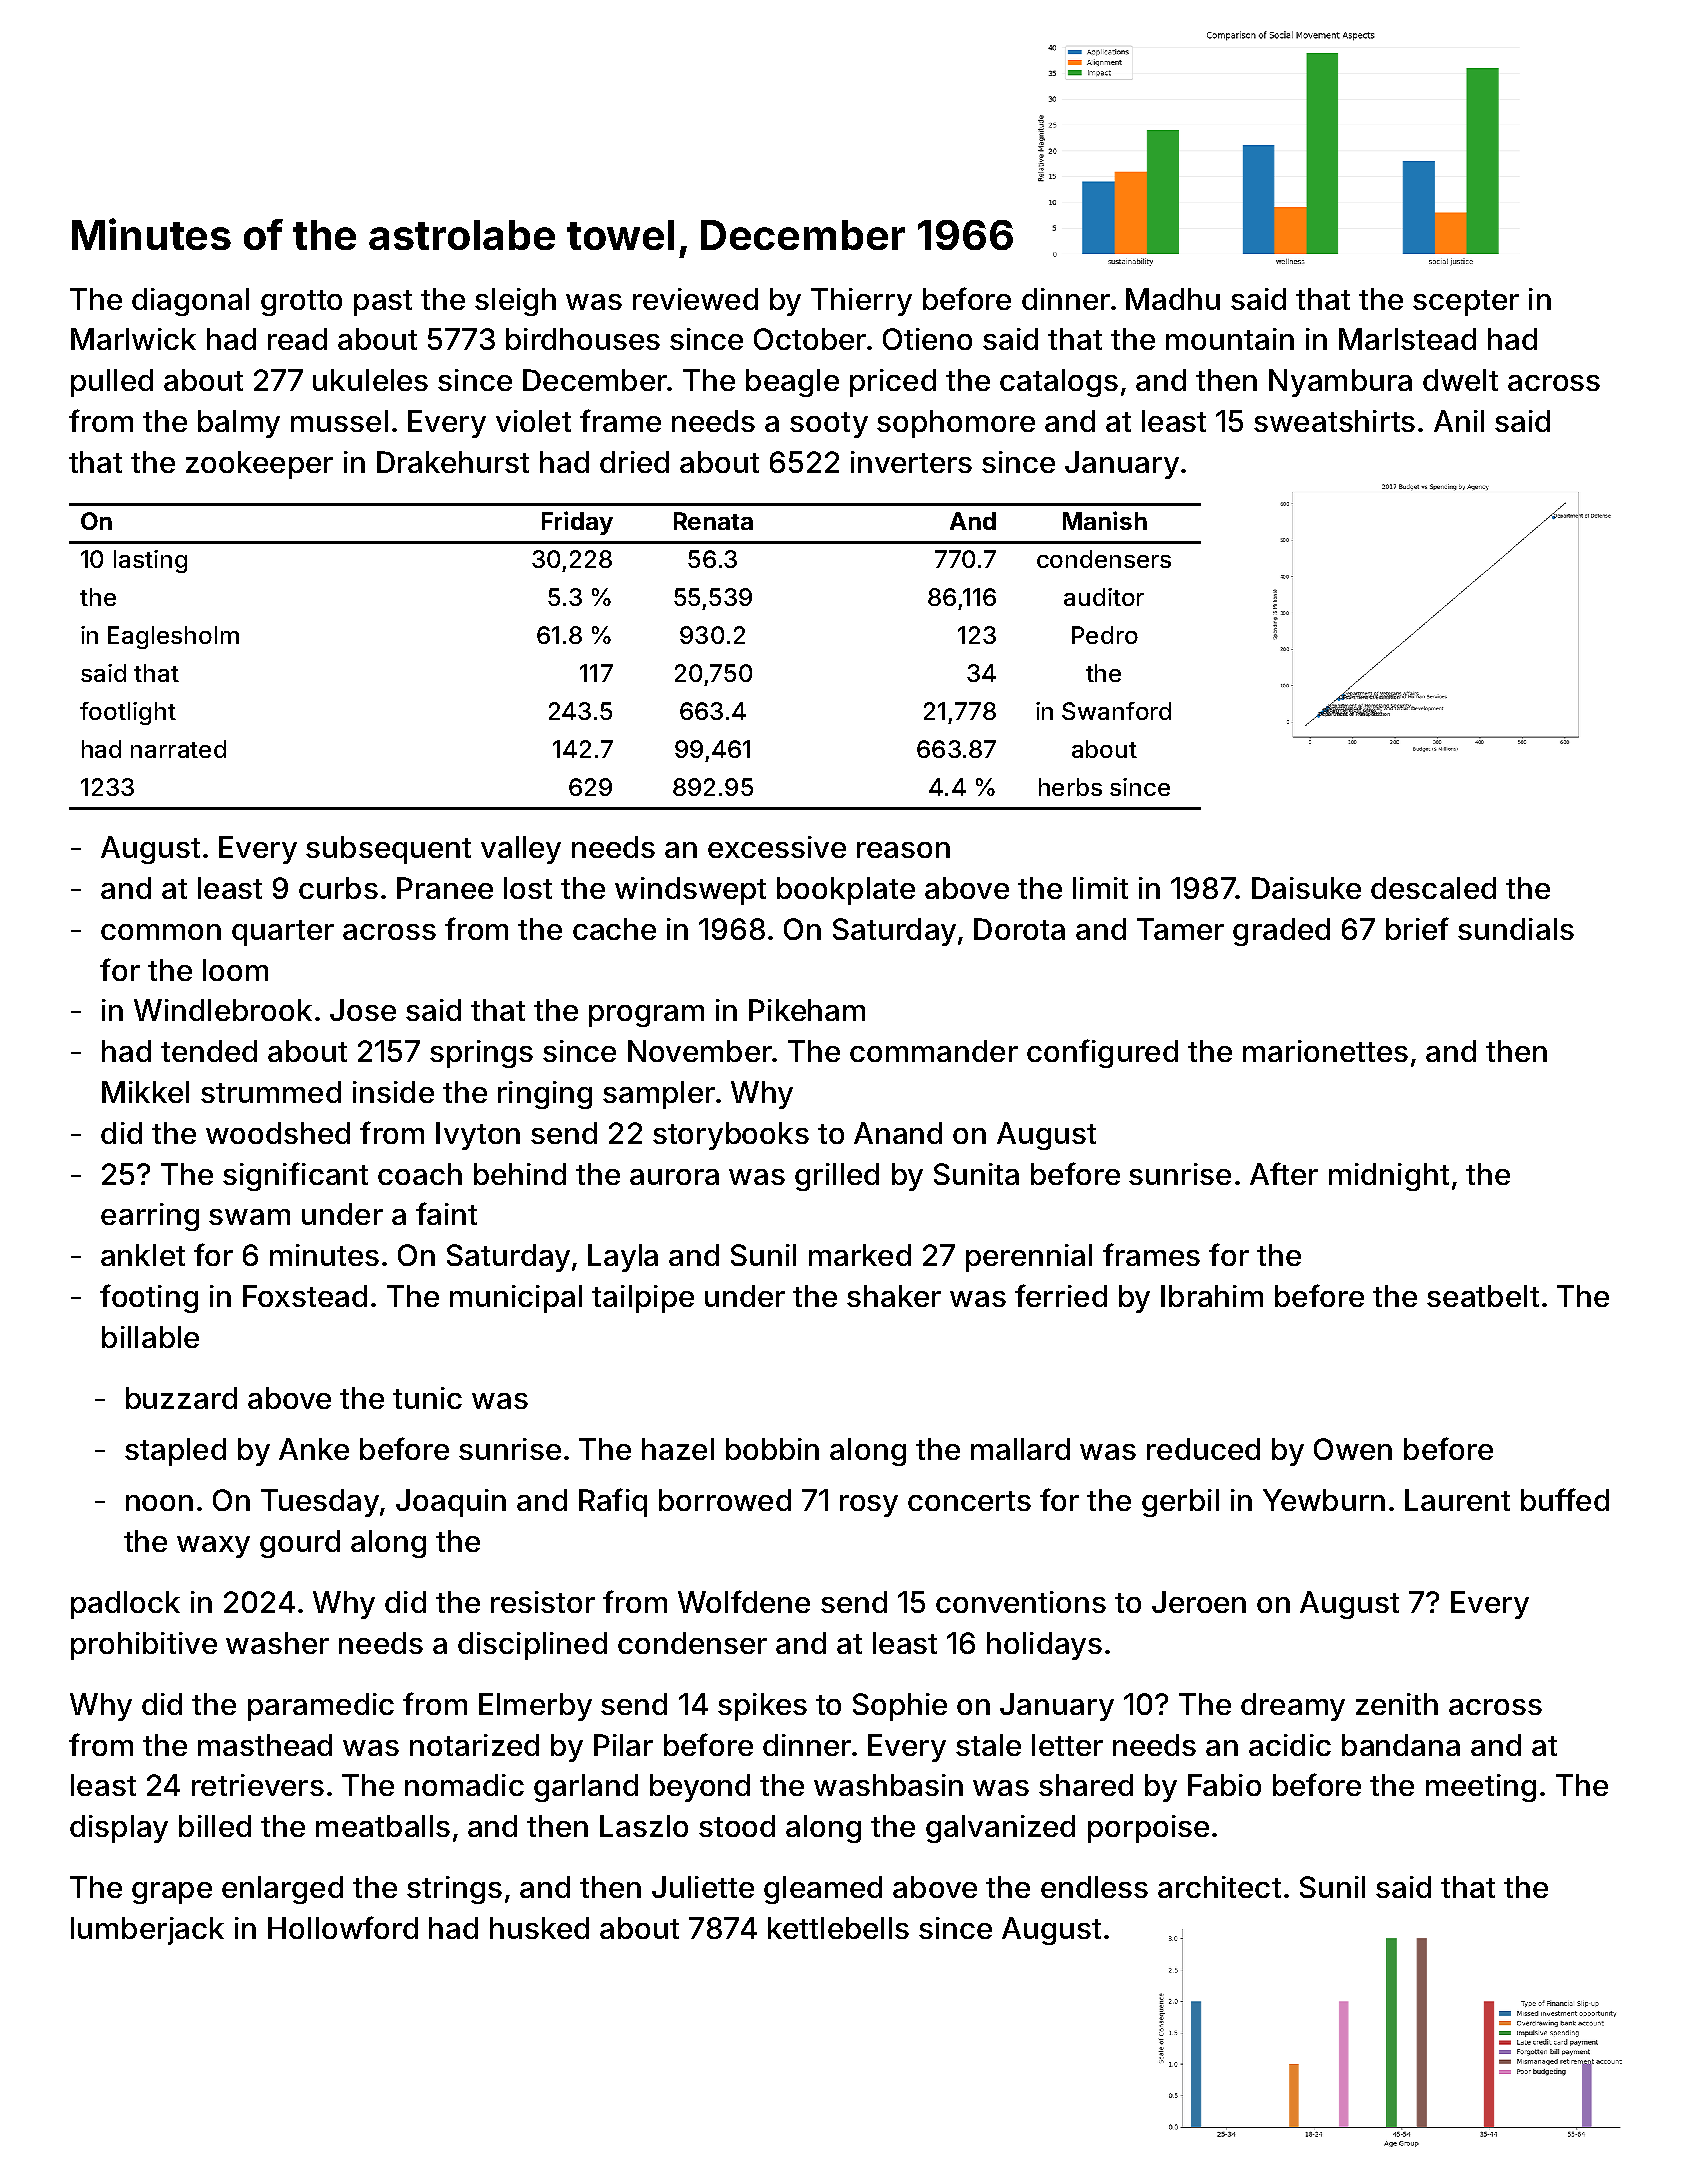  Describe the element at coordinates (838, 1928) in the document. I see `kettlebells` at that location.
